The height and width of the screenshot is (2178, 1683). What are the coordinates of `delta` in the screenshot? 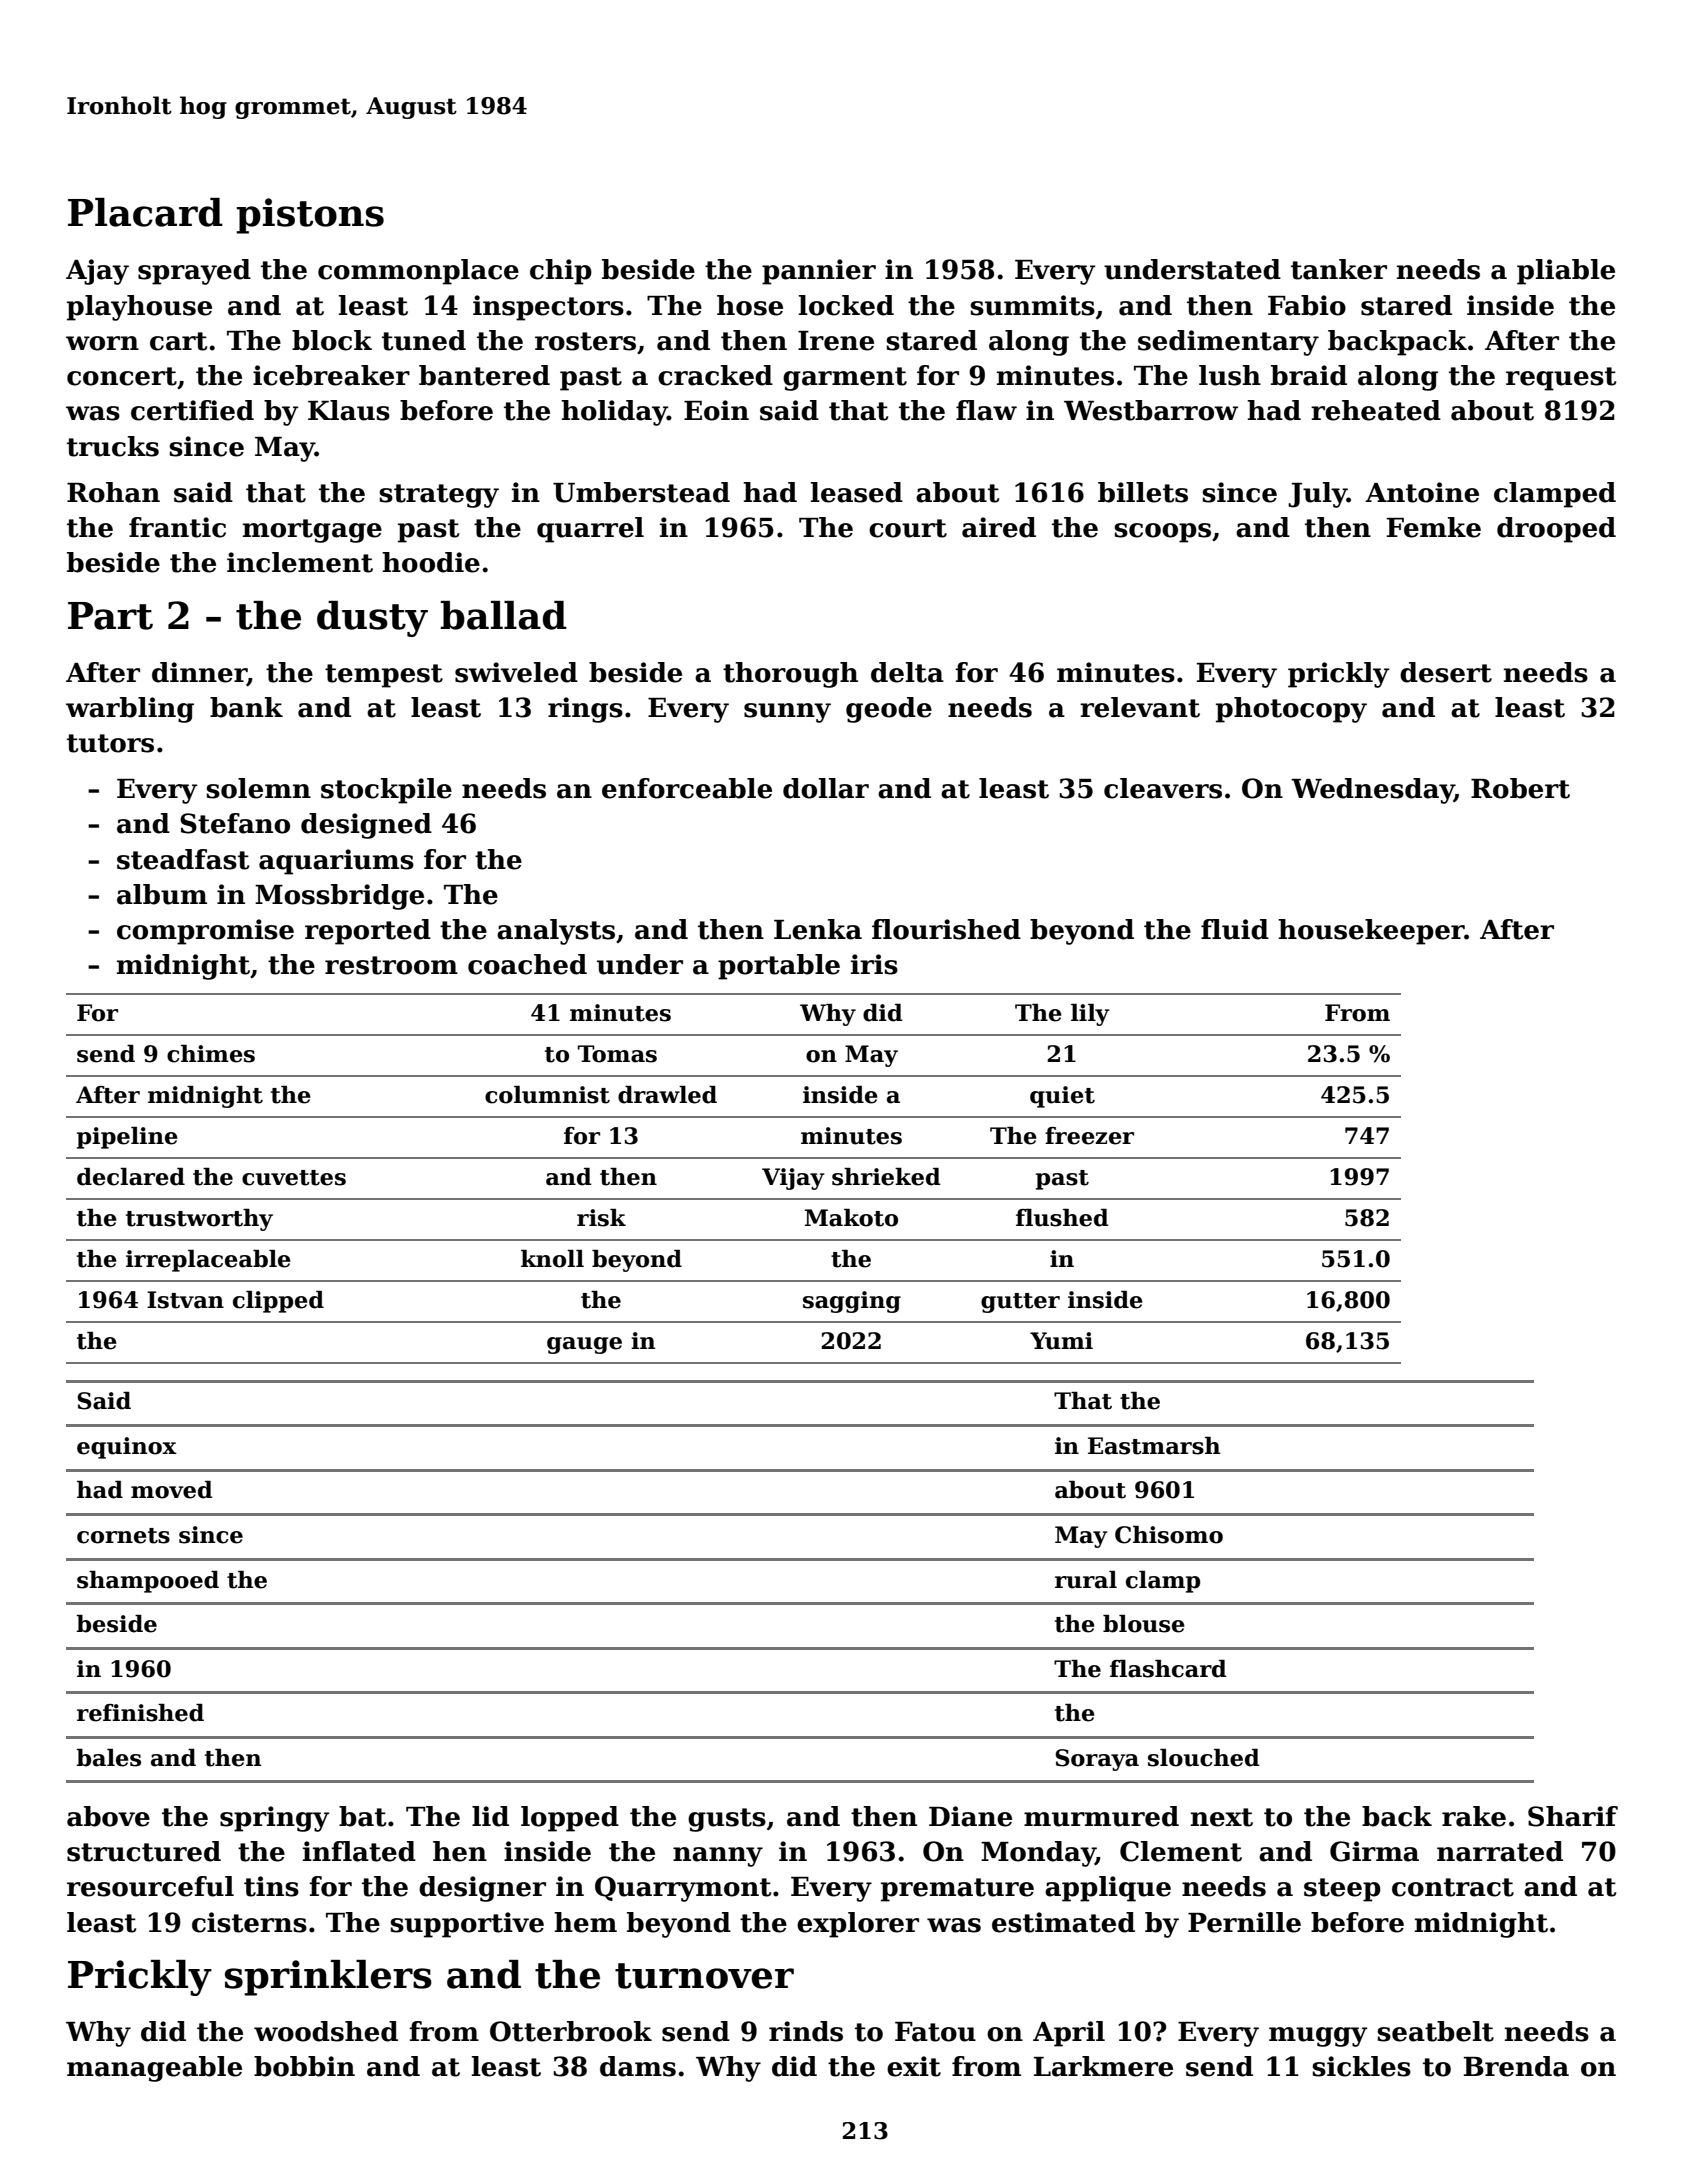 It's located at (907, 672).
